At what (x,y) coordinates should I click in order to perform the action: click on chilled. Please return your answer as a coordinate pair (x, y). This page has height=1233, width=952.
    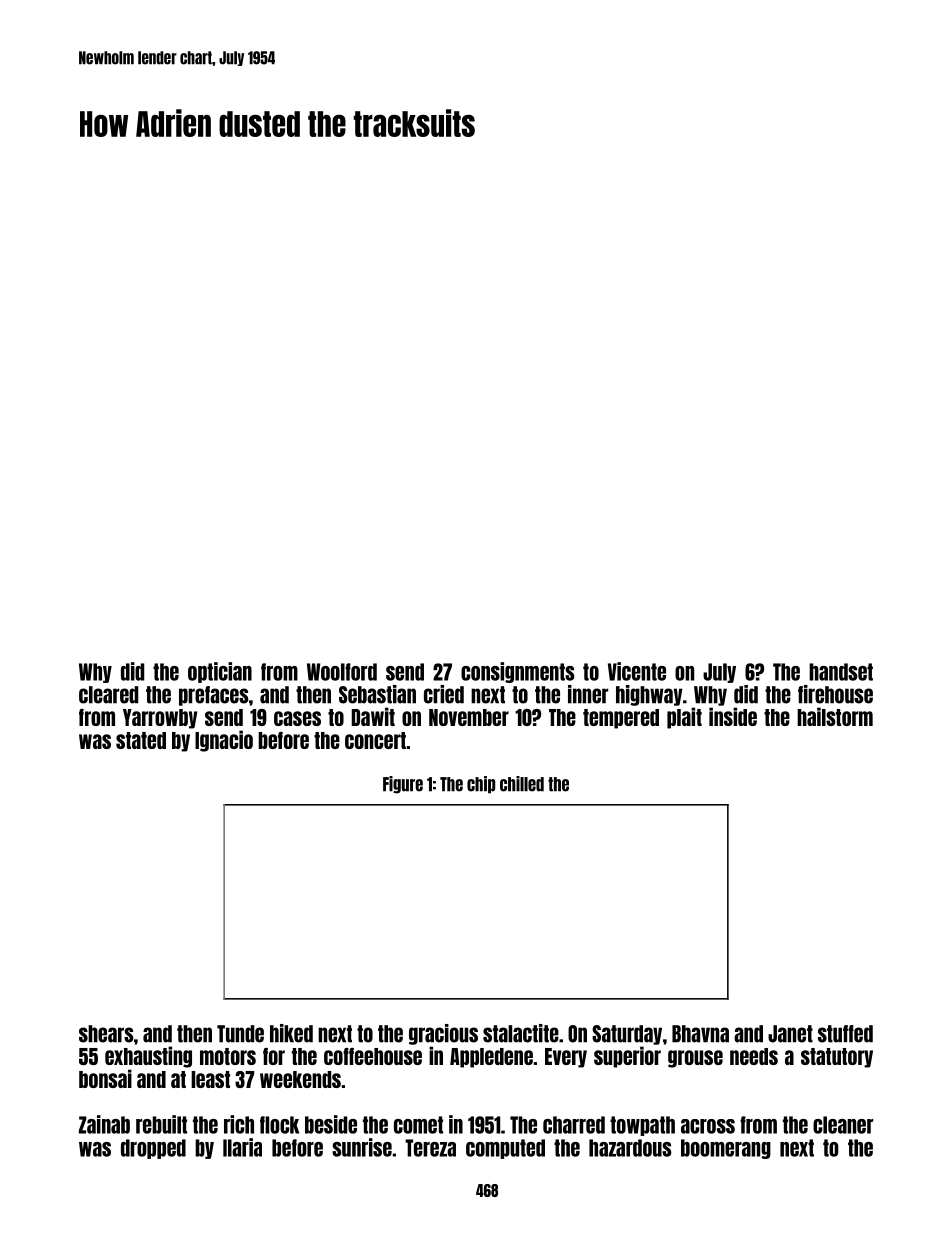
    Looking at the image, I should click on (522, 784).
